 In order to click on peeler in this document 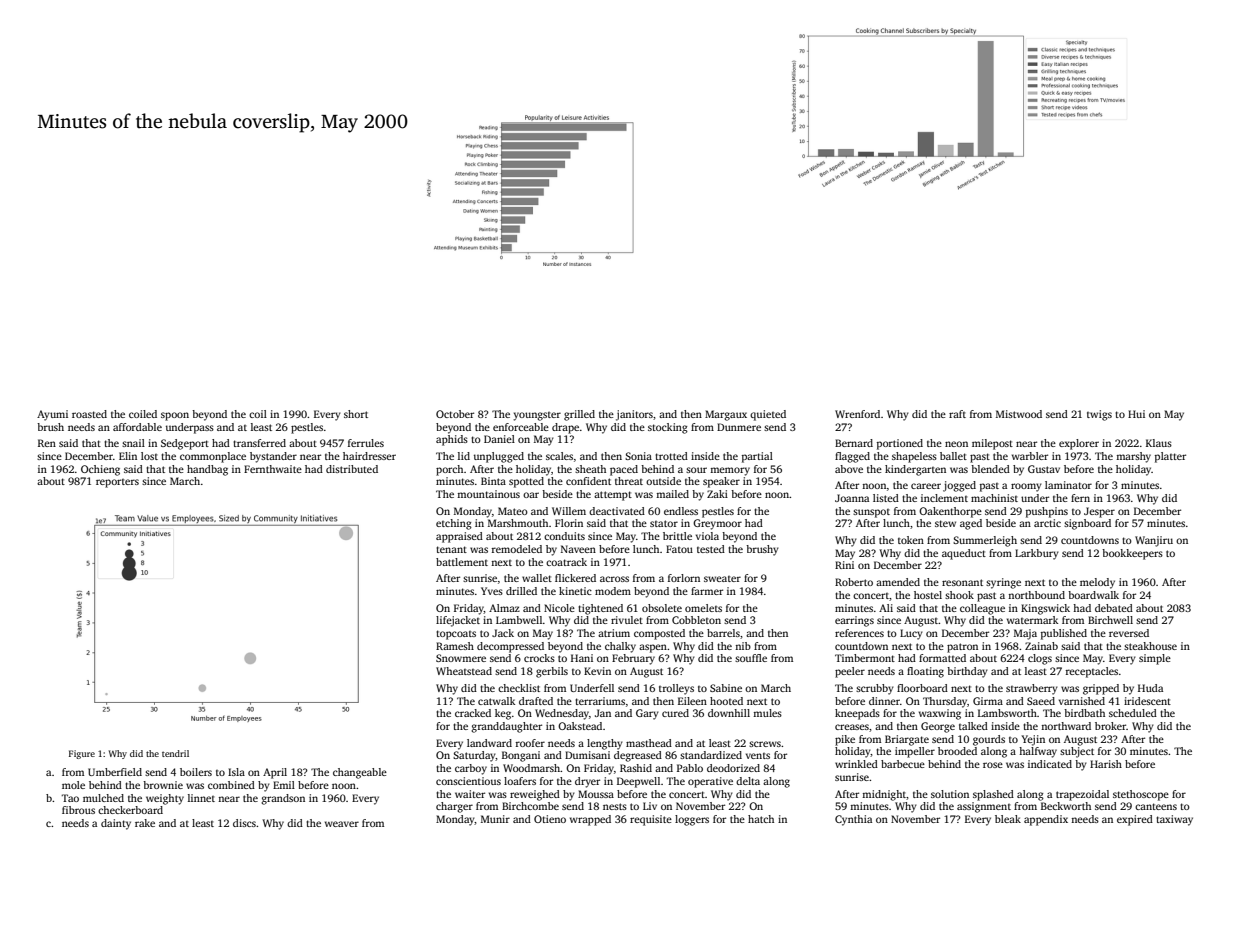, I will do `click(850, 672)`.
